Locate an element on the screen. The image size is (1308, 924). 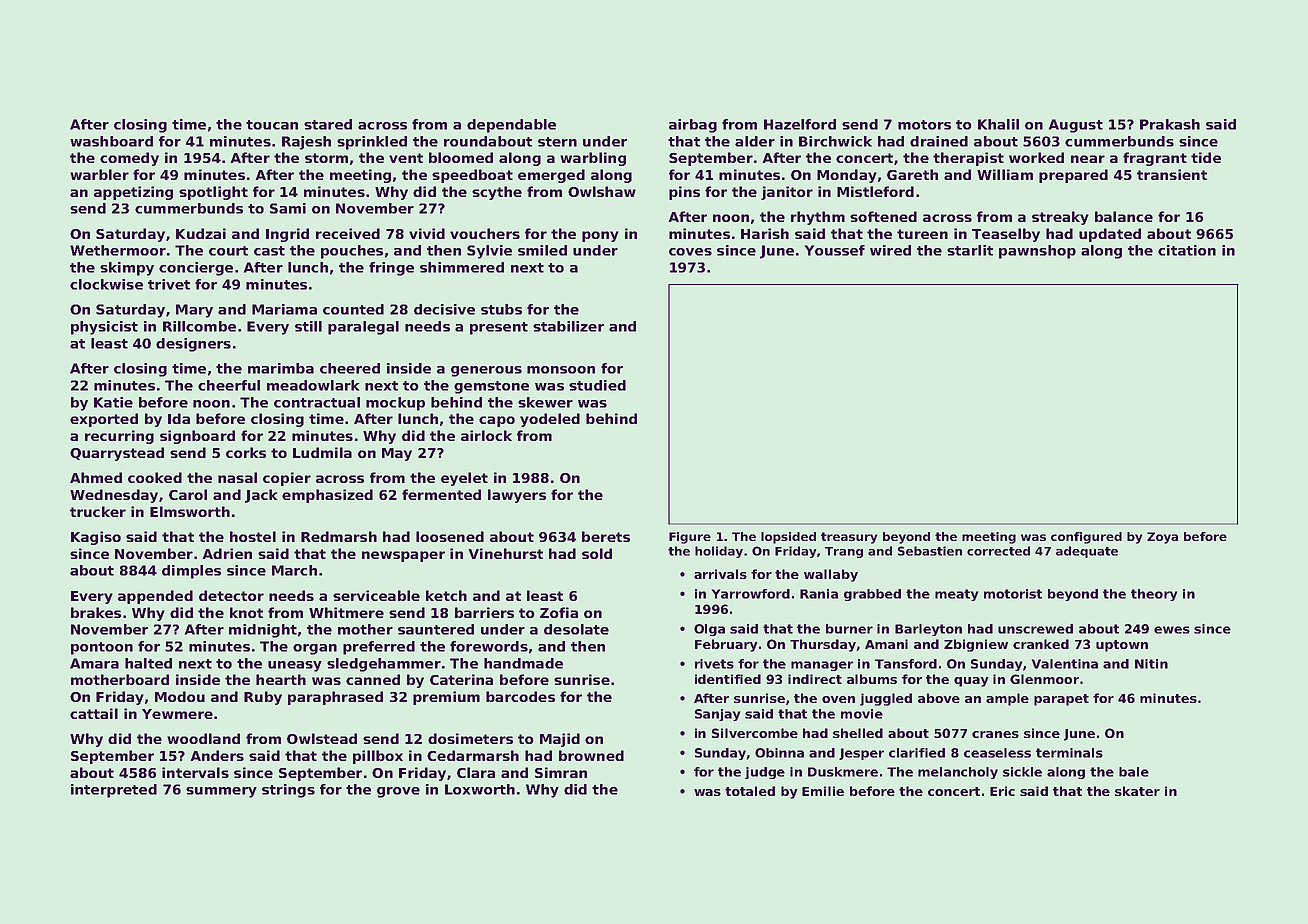
court is located at coordinates (228, 251).
